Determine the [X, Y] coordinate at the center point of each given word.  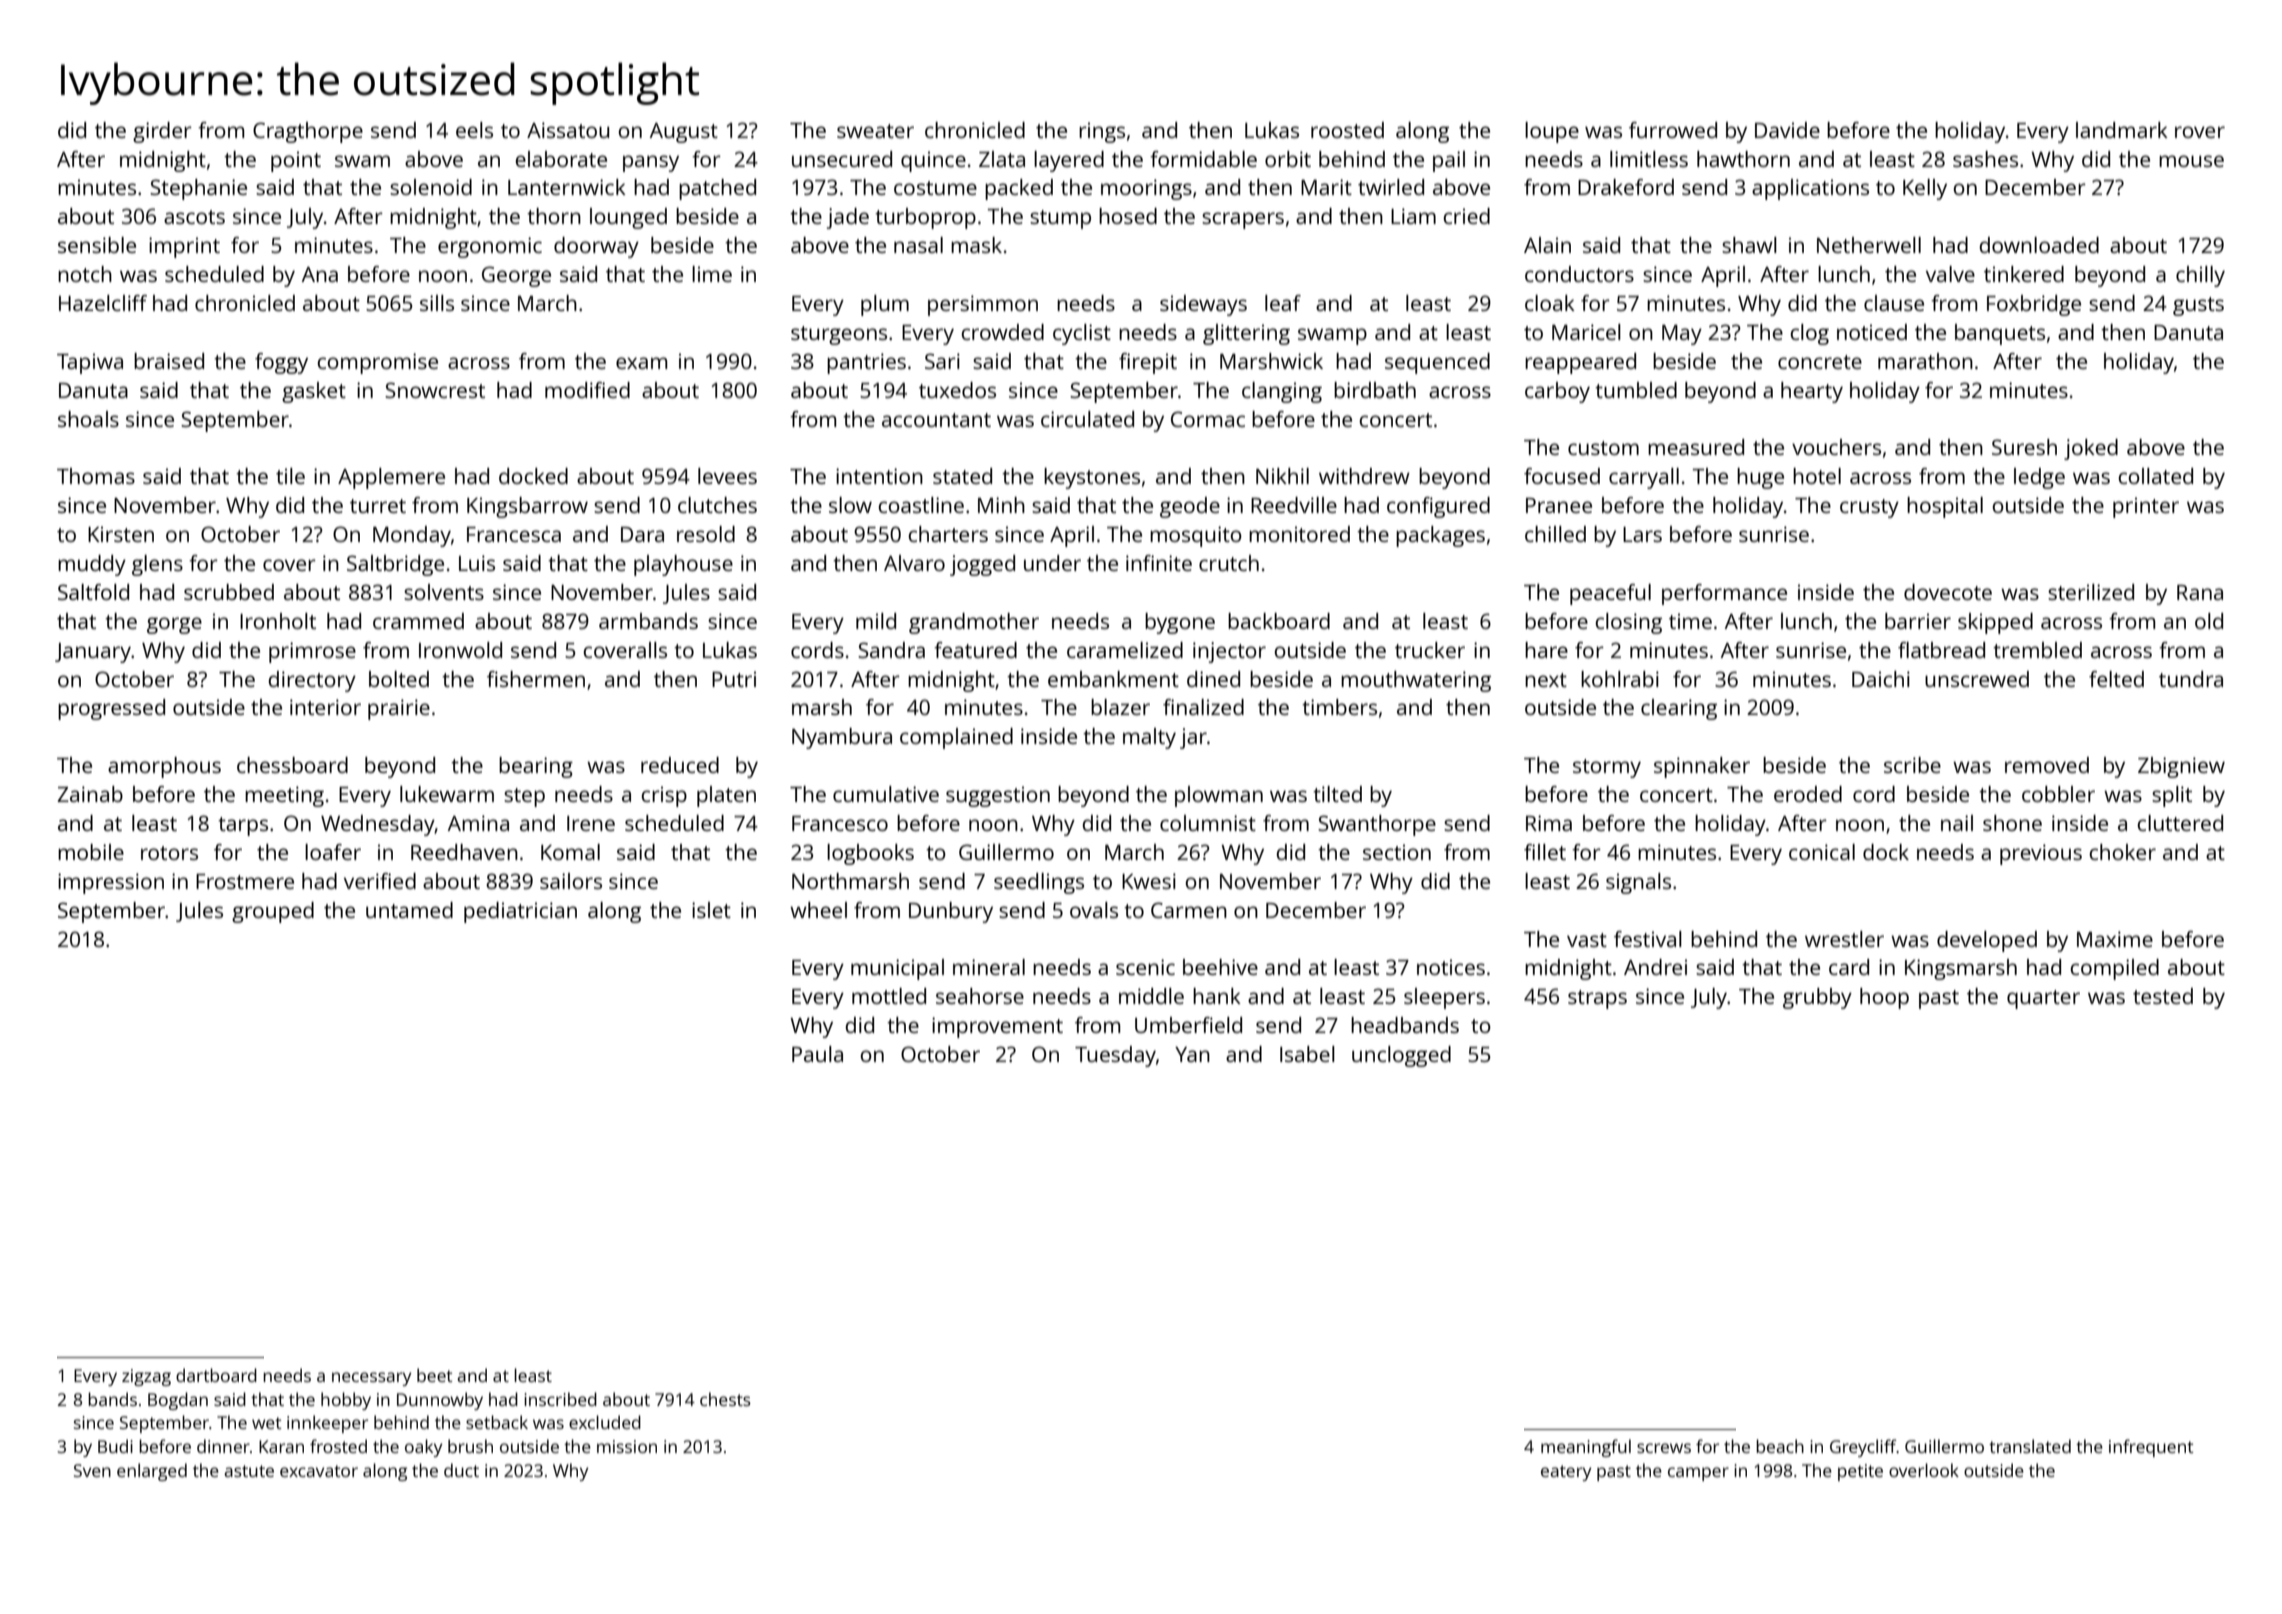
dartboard [216, 1375]
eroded [1808, 794]
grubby [1817, 998]
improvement [997, 1027]
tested [2163, 996]
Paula [817, 1054]
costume [935, 188]
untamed [409, 910]
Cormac [1208, 419]
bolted [399, 679]
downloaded [2039, 245]
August [684, 133]
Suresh [2024, 447]
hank [1217, 996]
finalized [1203, 707]
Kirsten [121, 534]
